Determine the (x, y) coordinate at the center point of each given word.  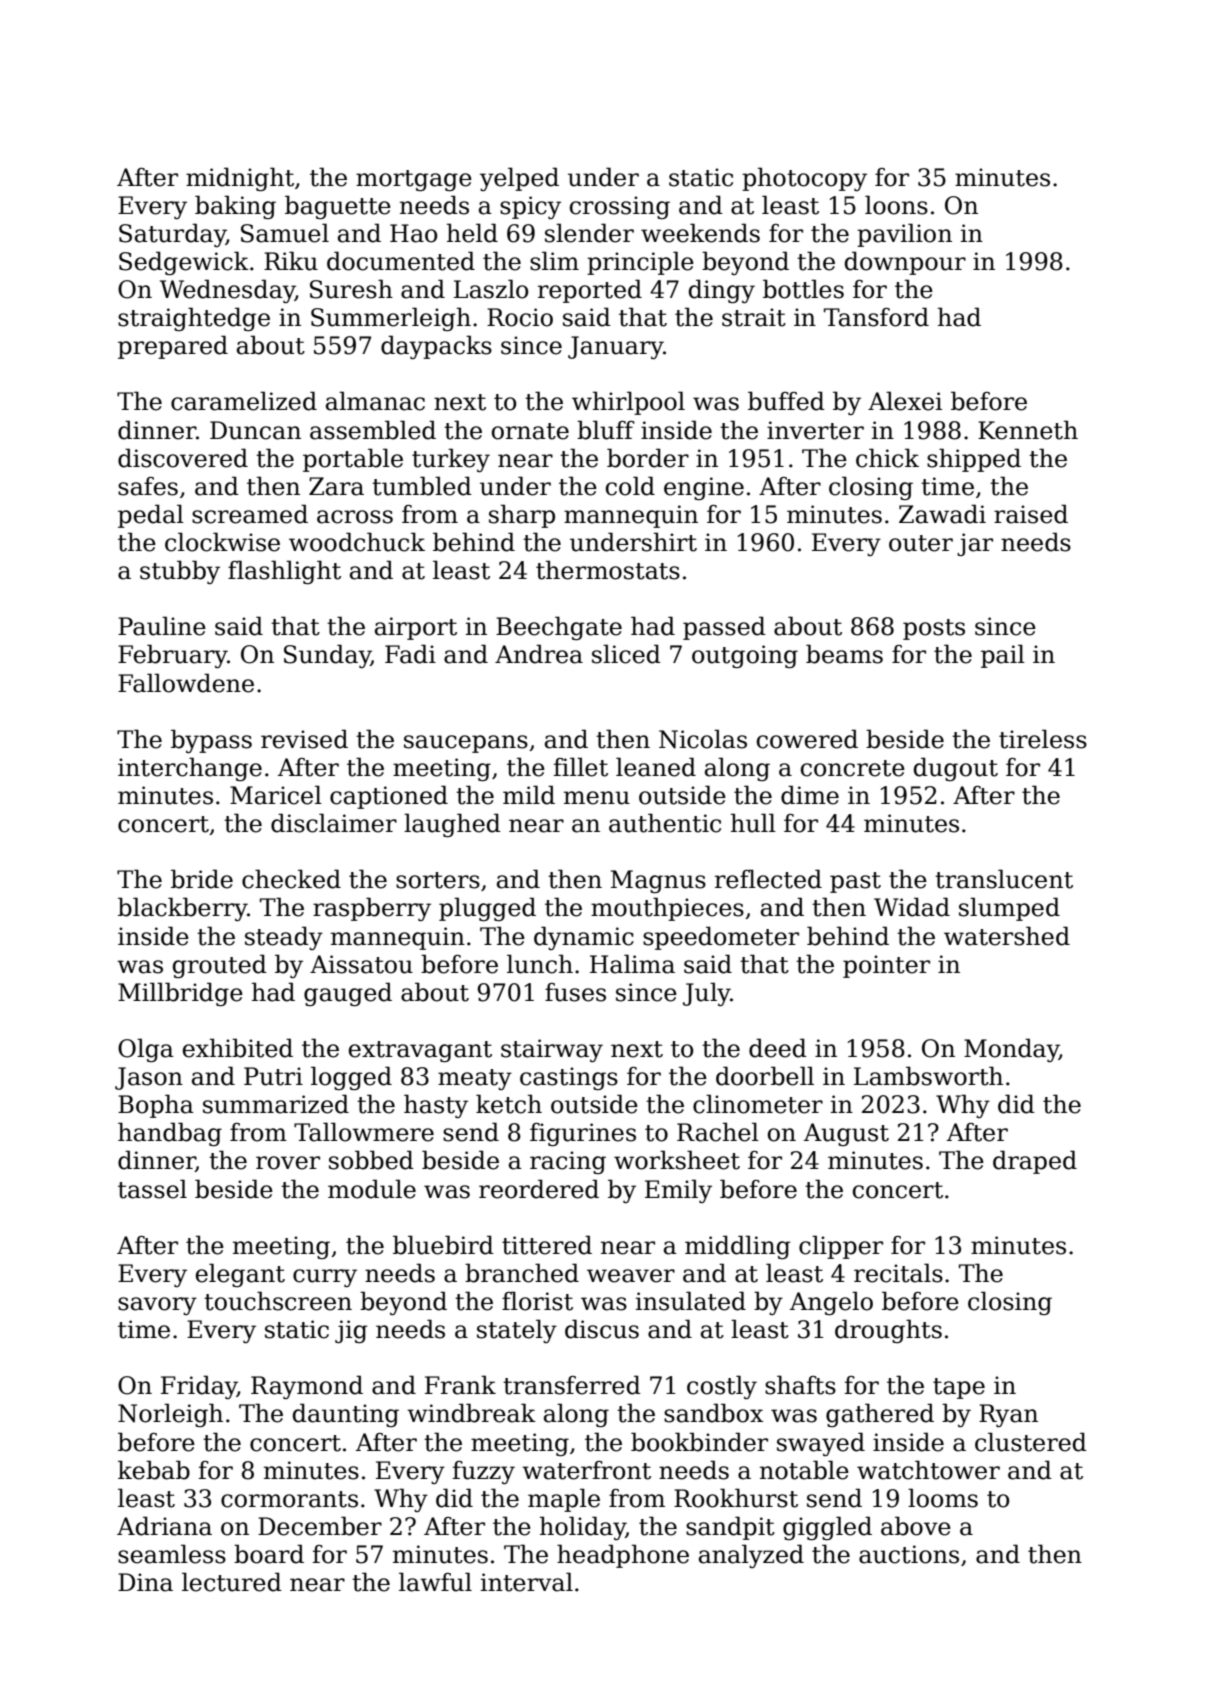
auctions (909, 1554)
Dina (145, 1582)
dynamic (584, 938)
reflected (768, 879)
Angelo (831, 1303)
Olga (146, 1050)
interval (527, 1582)
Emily (678, 1191)
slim (554, 261)
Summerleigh (391, 319)
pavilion (904, 235)
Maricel (276, 795)
